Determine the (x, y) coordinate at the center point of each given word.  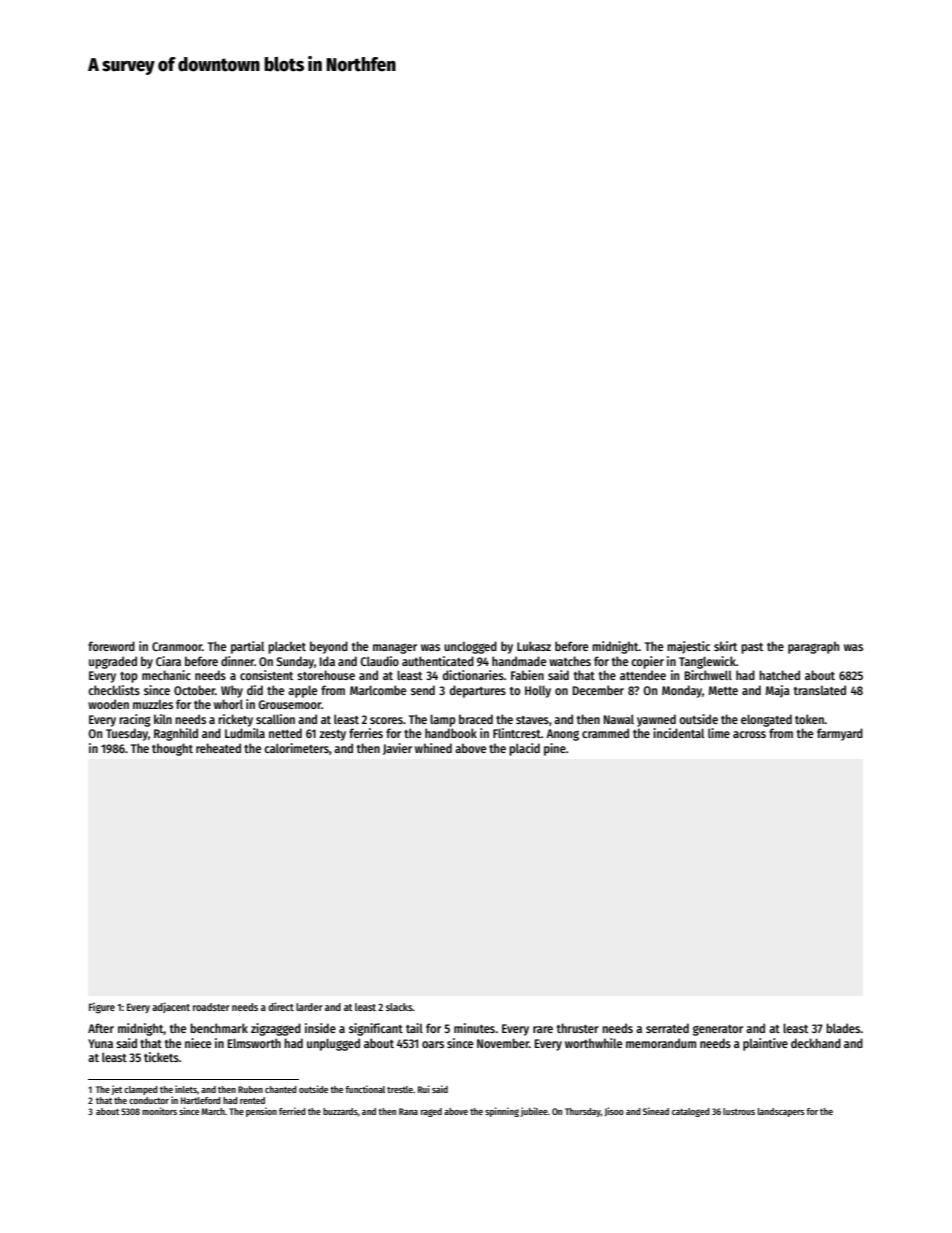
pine (555, 749)
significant (376, 1029)
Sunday (295, 662)
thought (172, 749)
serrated (667, 1028)
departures (478, 691)
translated (820, 690)
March (213, 1111)
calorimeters (296, 748)
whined (433, 748)
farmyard (840, 734)
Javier (397, 749)
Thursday (583, 1112)
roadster (211, 1007)
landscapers (781, 1112)
